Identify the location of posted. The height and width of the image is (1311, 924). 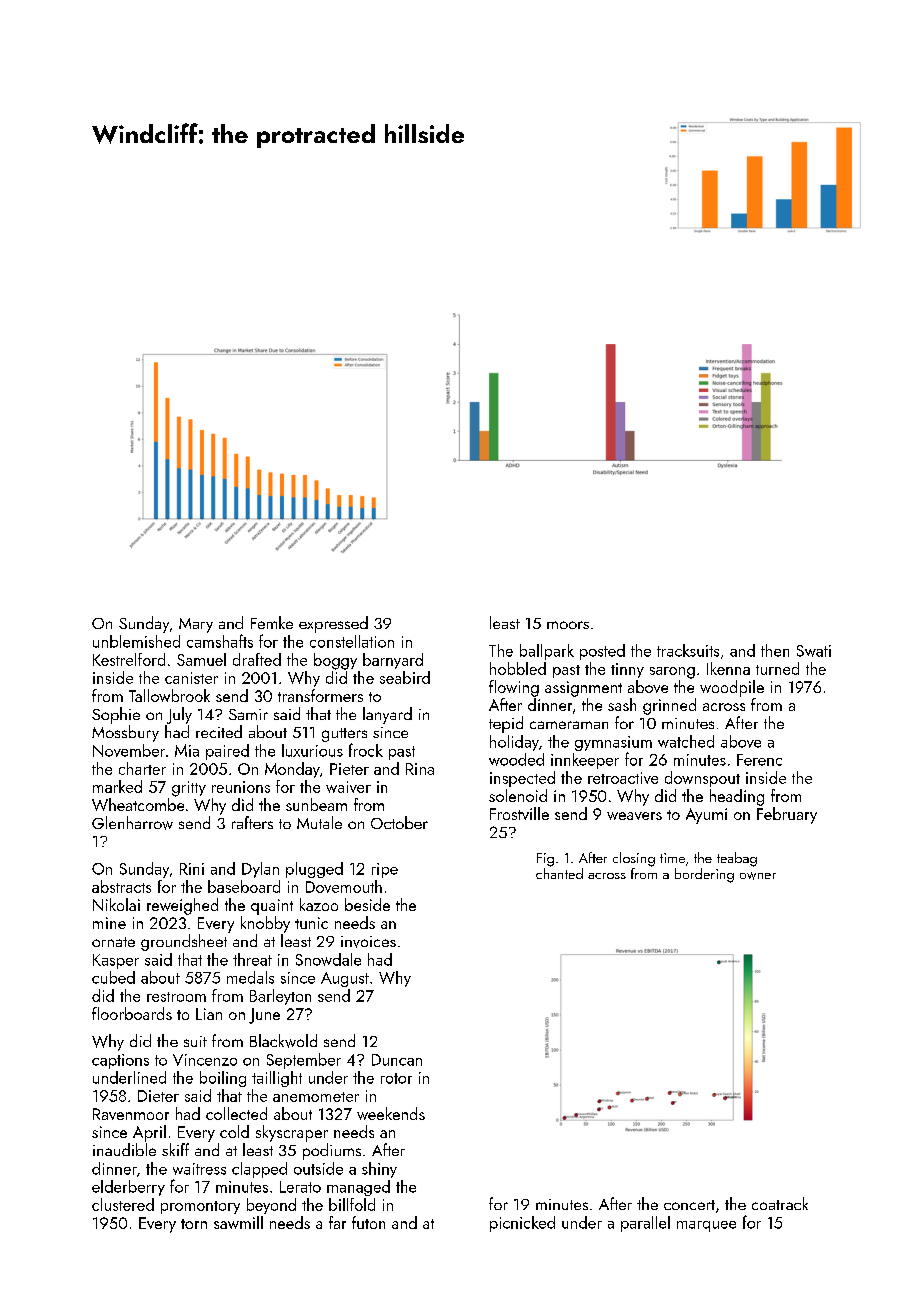
(602, 652).
